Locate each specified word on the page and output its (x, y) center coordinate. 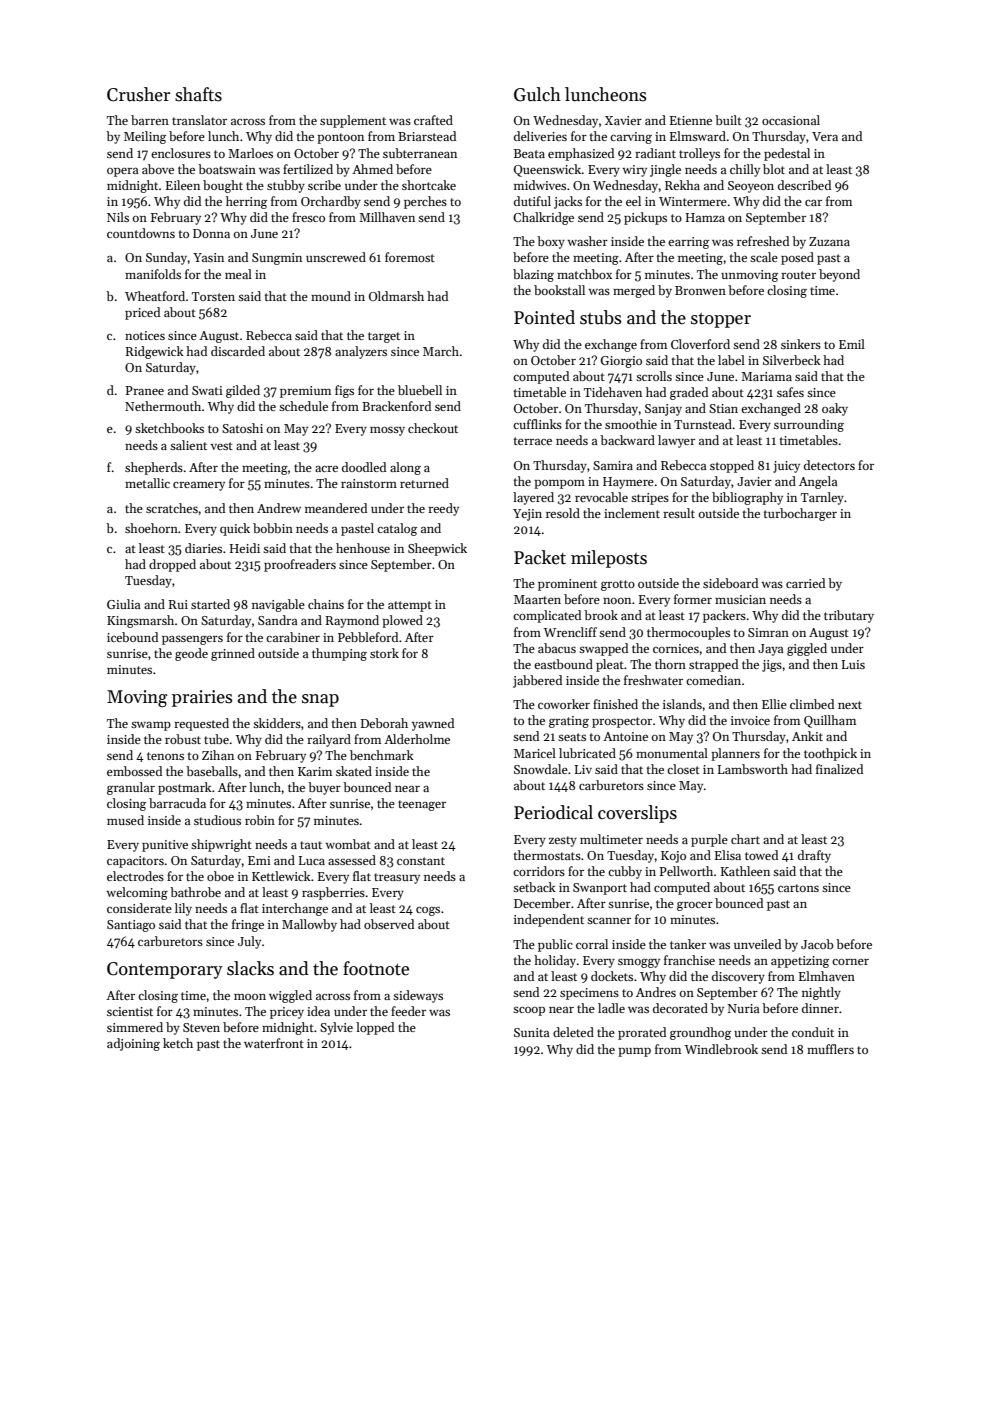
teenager (422, 805)
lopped (375, 1028)
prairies (202, 698)
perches (425, 202)
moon (250, 997)
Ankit (807, 736)
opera (122, 172)
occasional (791, 120)
